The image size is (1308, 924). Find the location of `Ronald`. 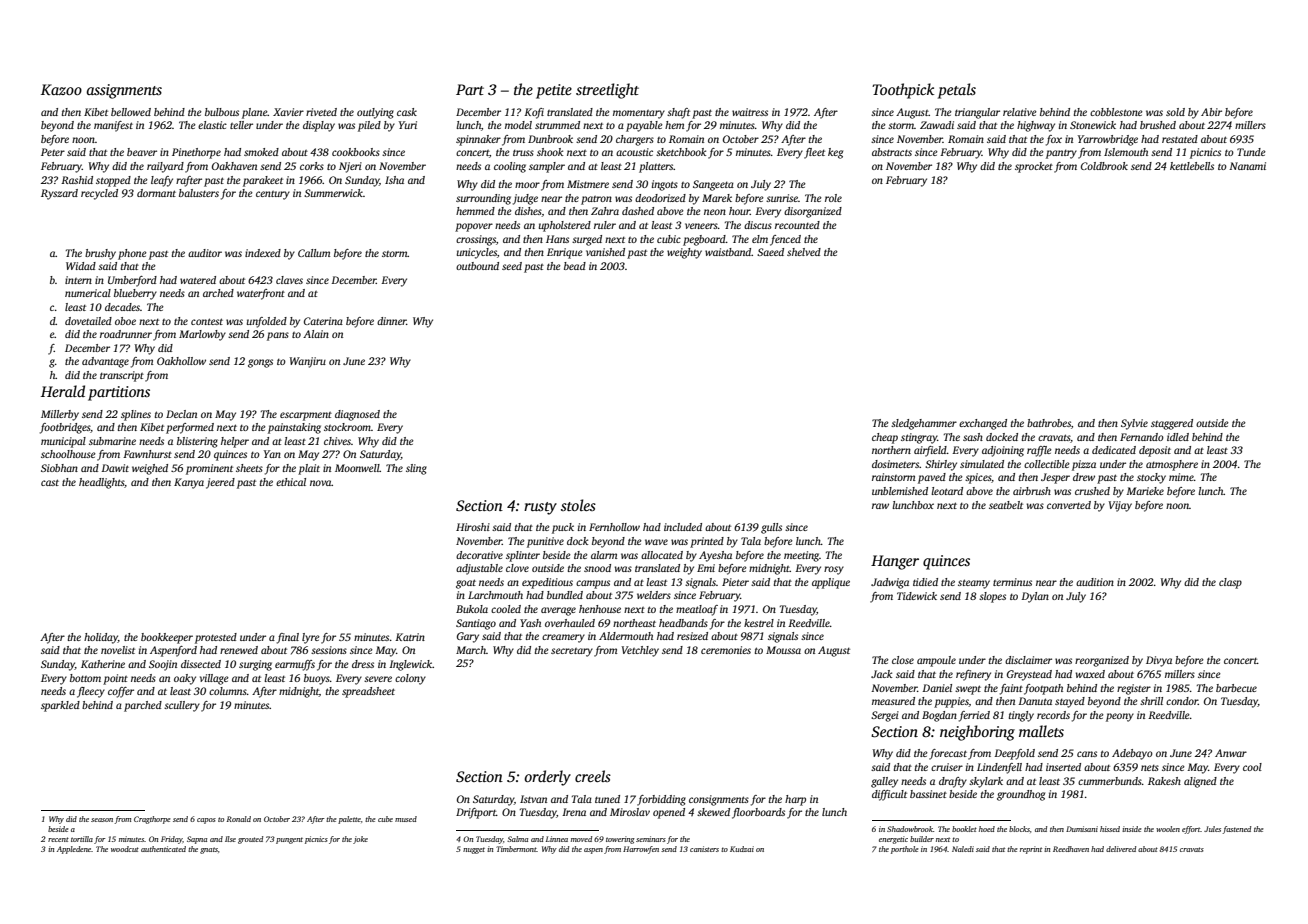

Ronald is located at coordinates (239, 819).
